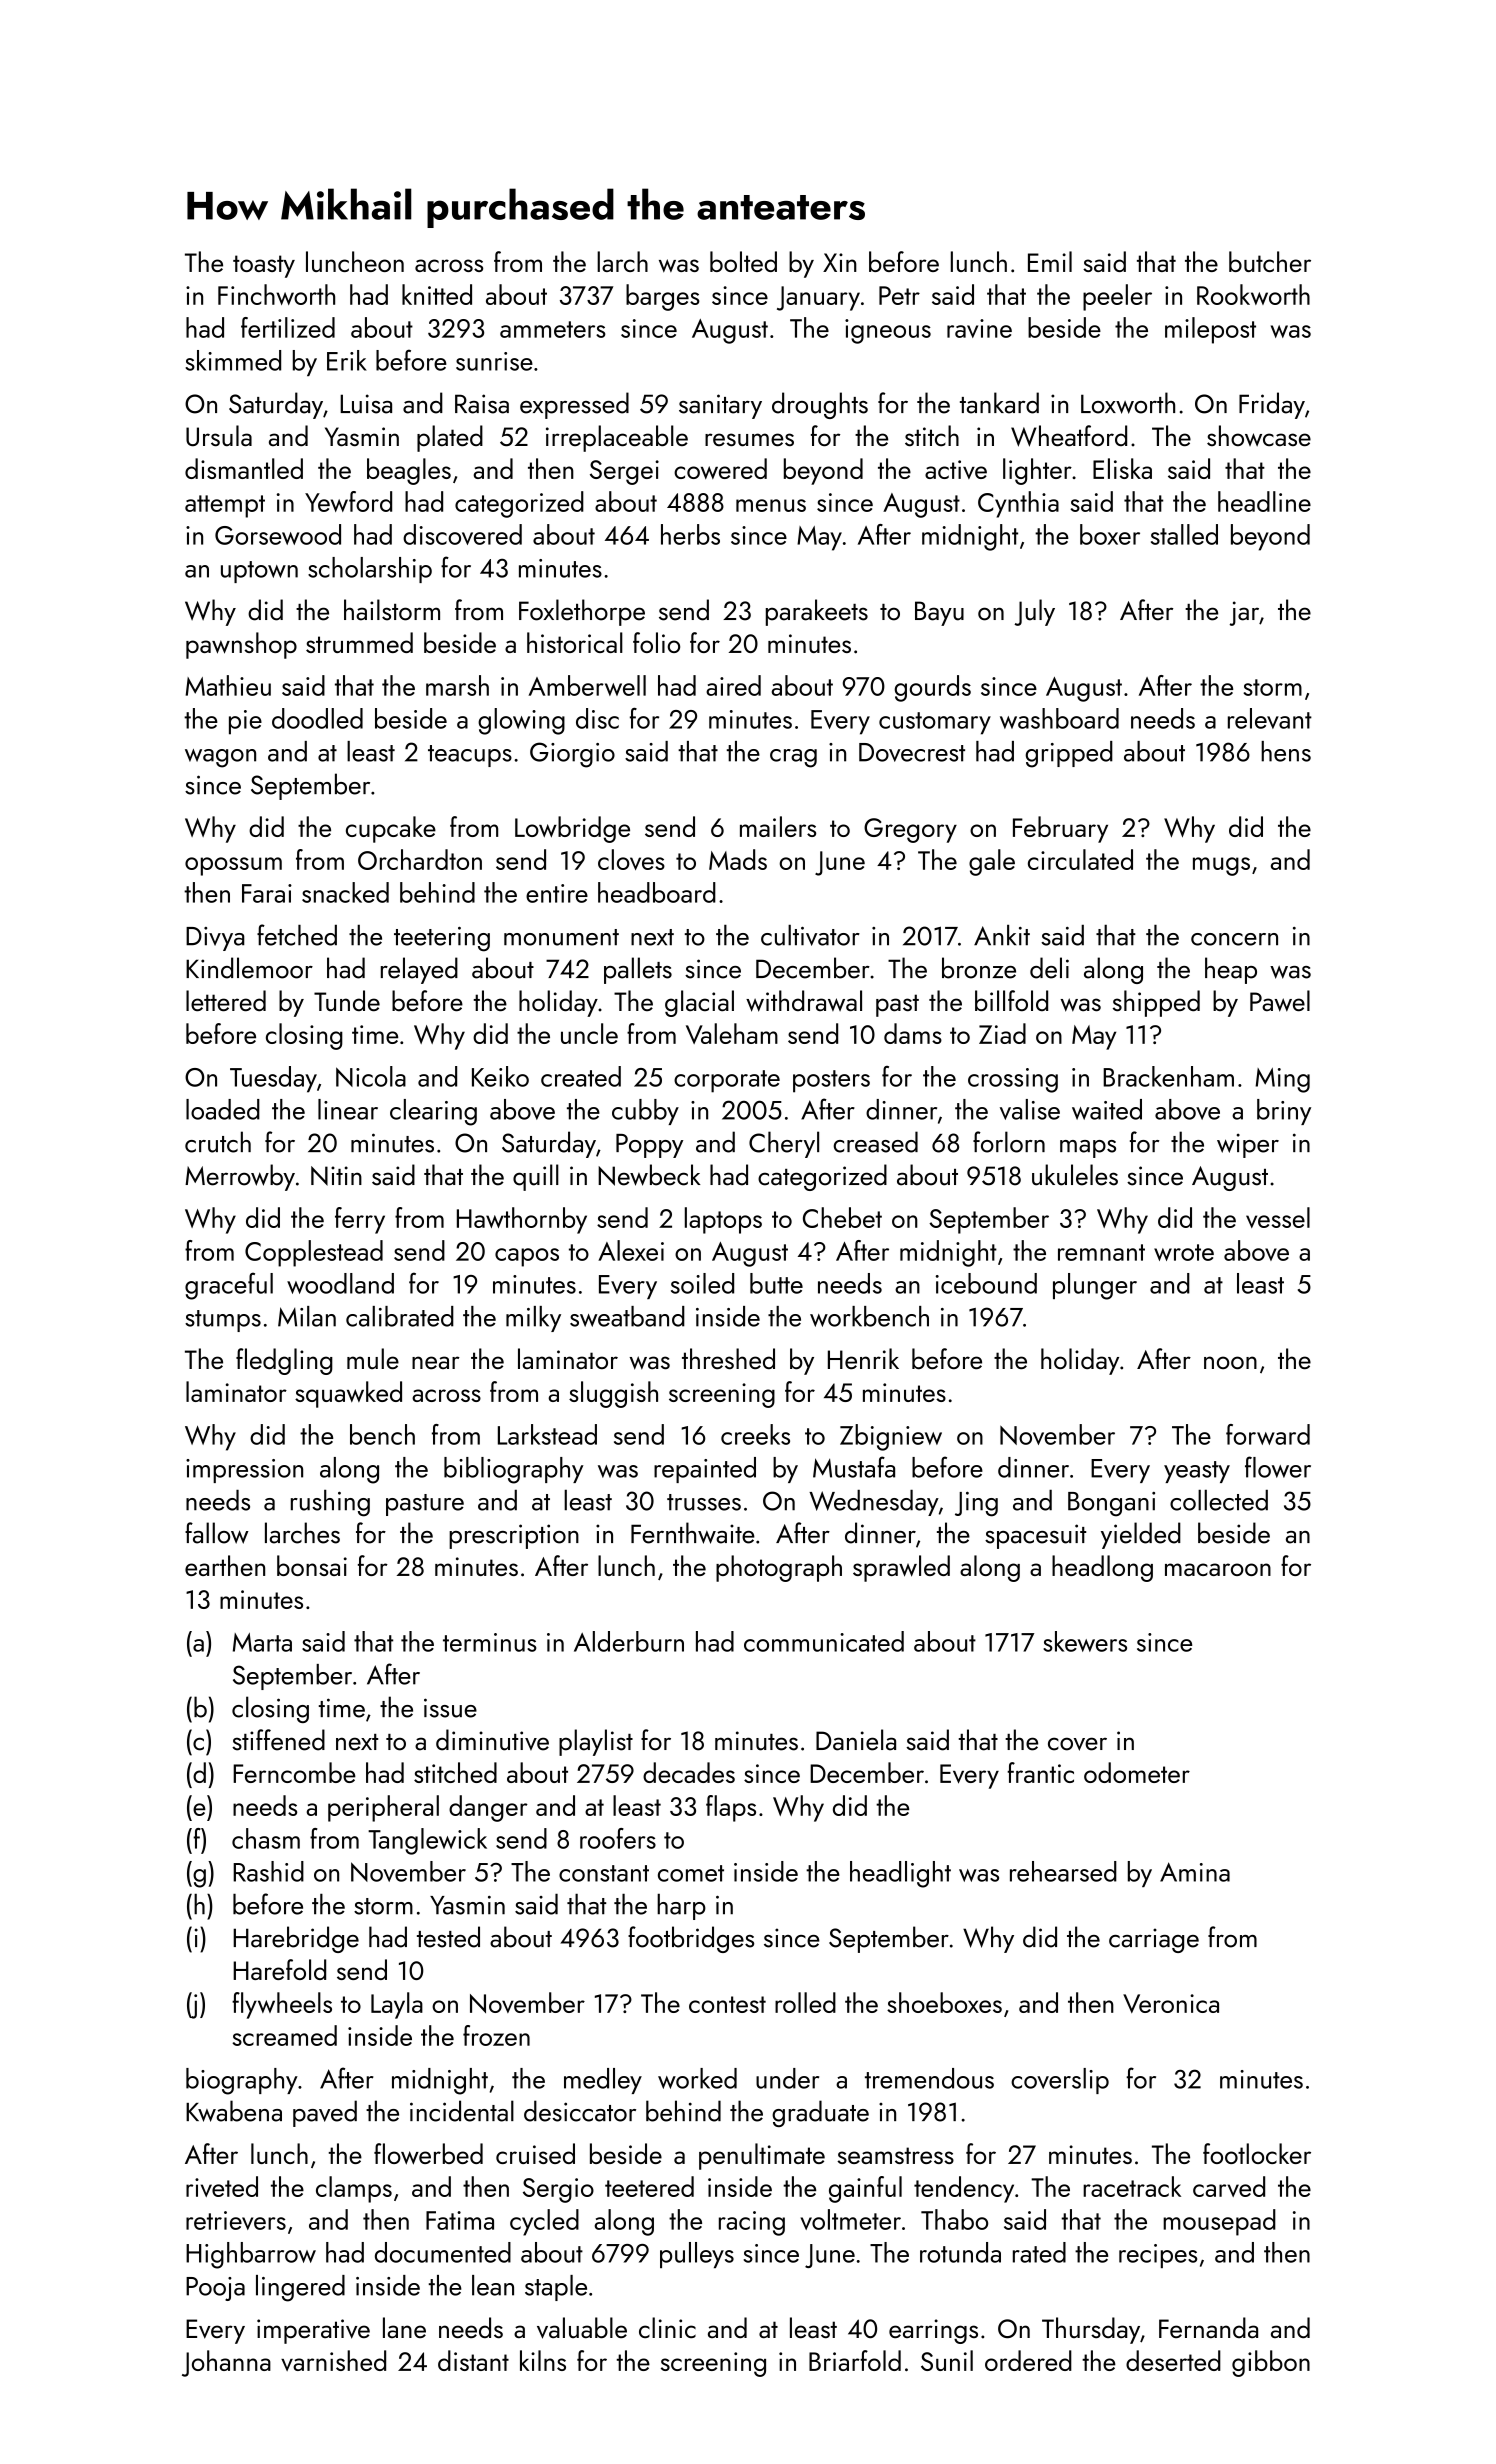  What do you see at coordinates (354, 2189) in the document?
I see `clamps` at bounding box center [354, 2189].
